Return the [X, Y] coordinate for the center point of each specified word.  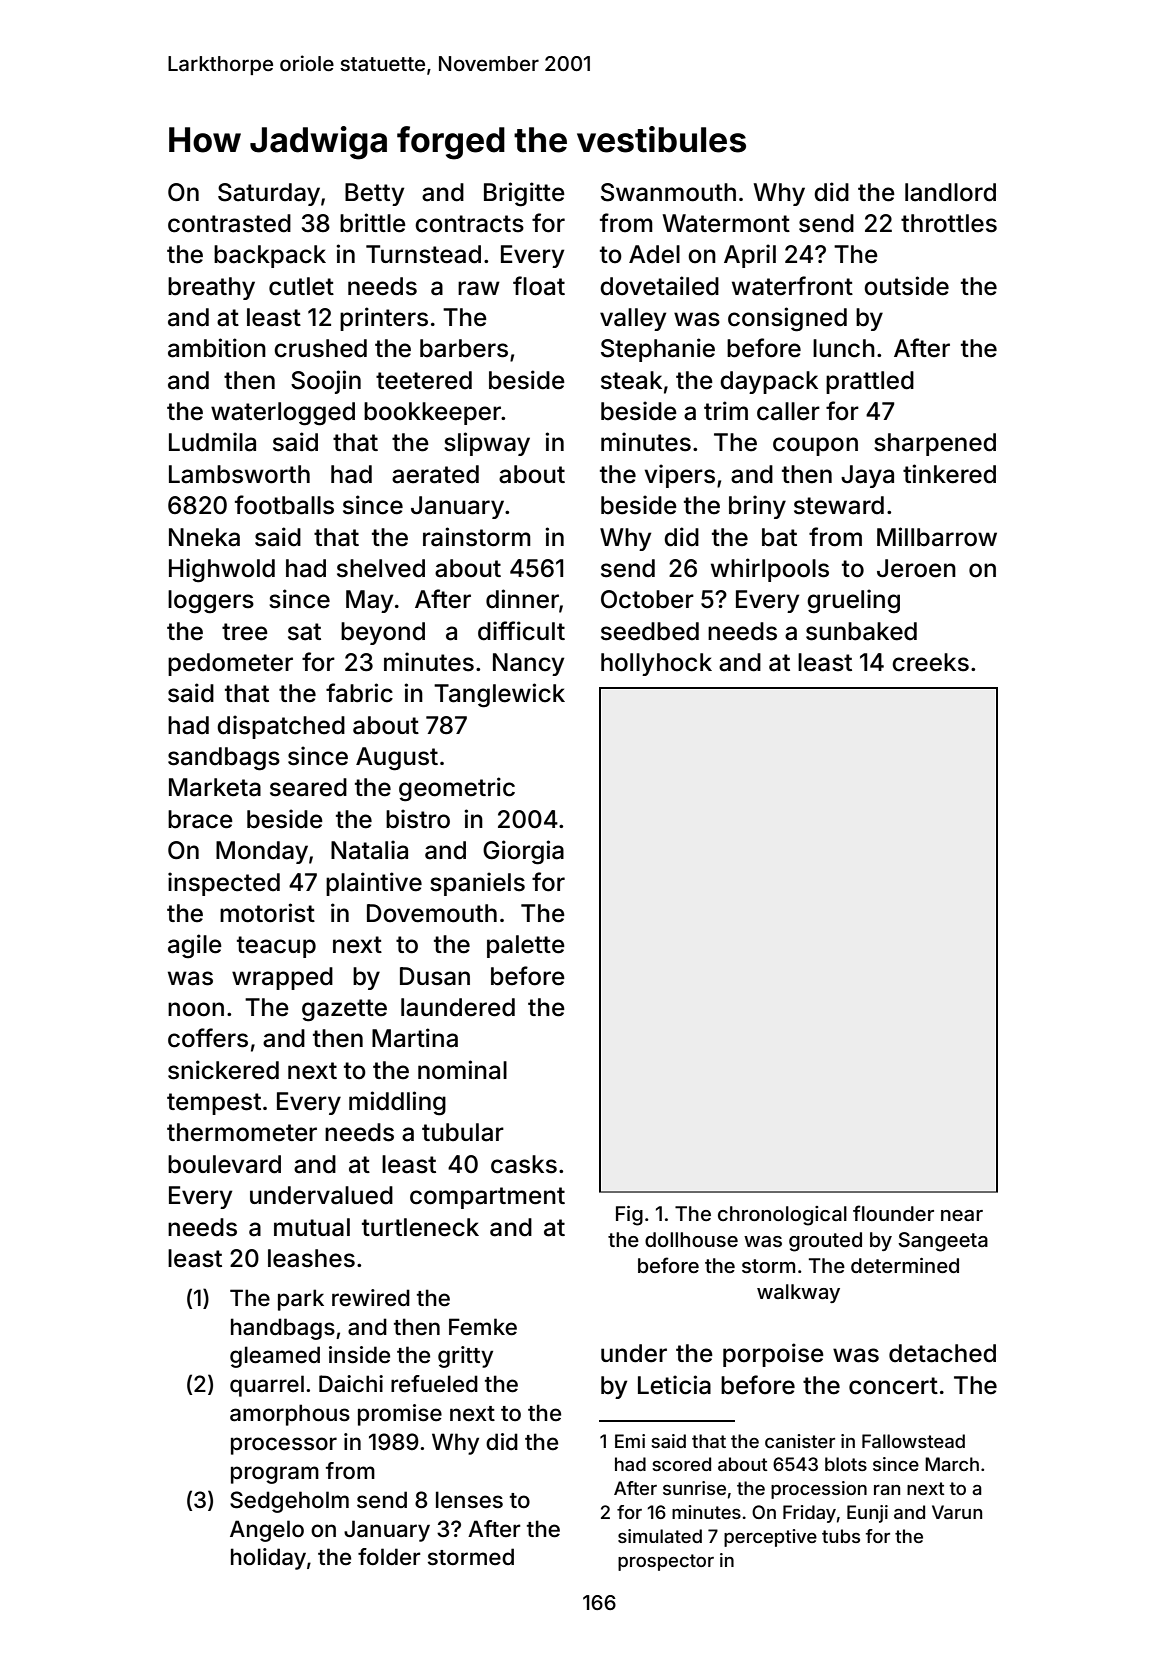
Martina [415, 1038]
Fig [629, 1216]
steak [631, 380]
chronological [782, 1216]
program [275, 1475]
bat [779, 537]
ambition [217, 348]
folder [389, 1557]
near [962, 1215]
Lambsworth [239, 474]
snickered [223, 1070]
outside [906, 286]
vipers [679, 476]
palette [526, 946]
